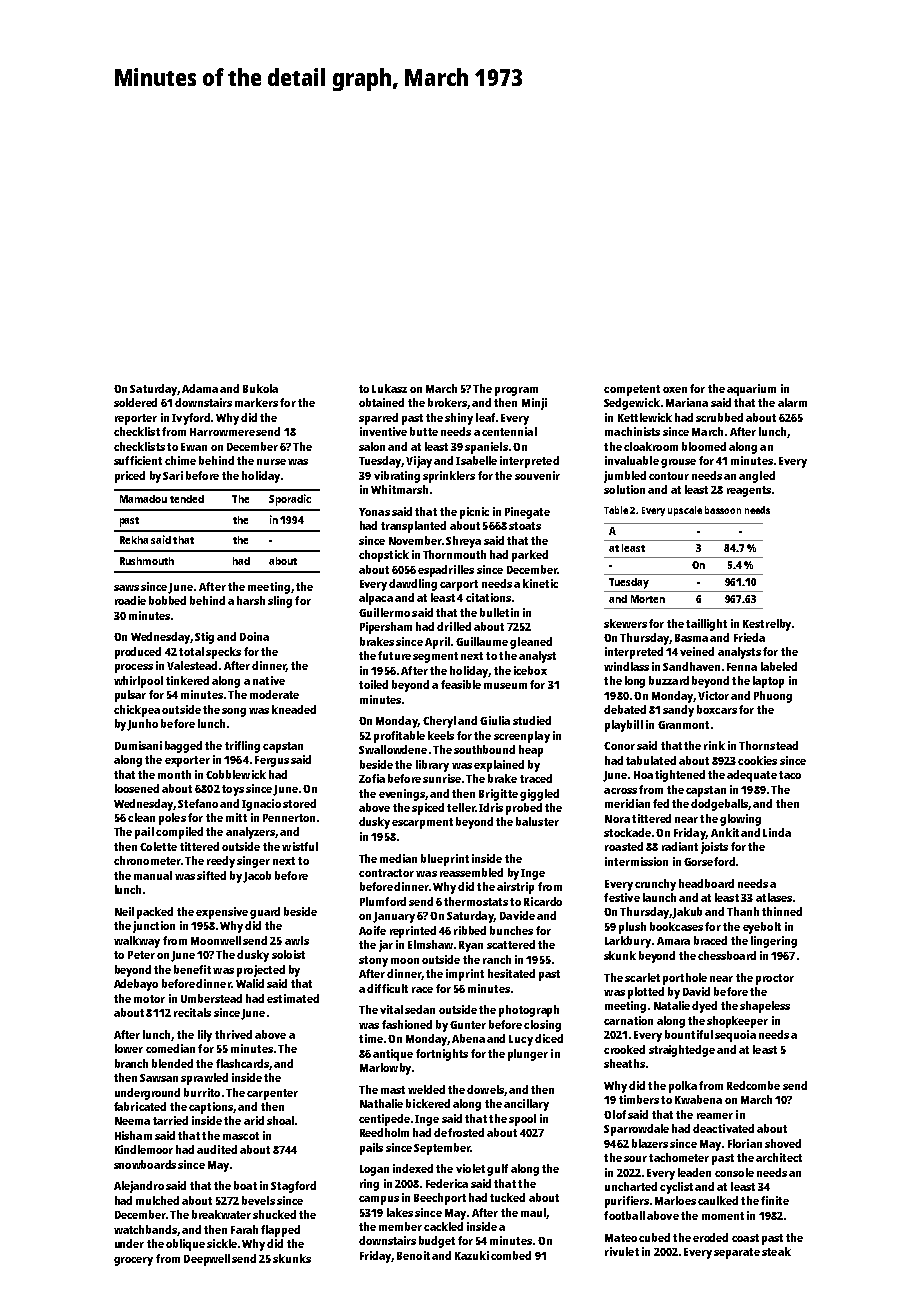  What do you see at coordinates (413, 1255) in the screenshot?
I see `Benoit` at bounding box center [413, 1255].
